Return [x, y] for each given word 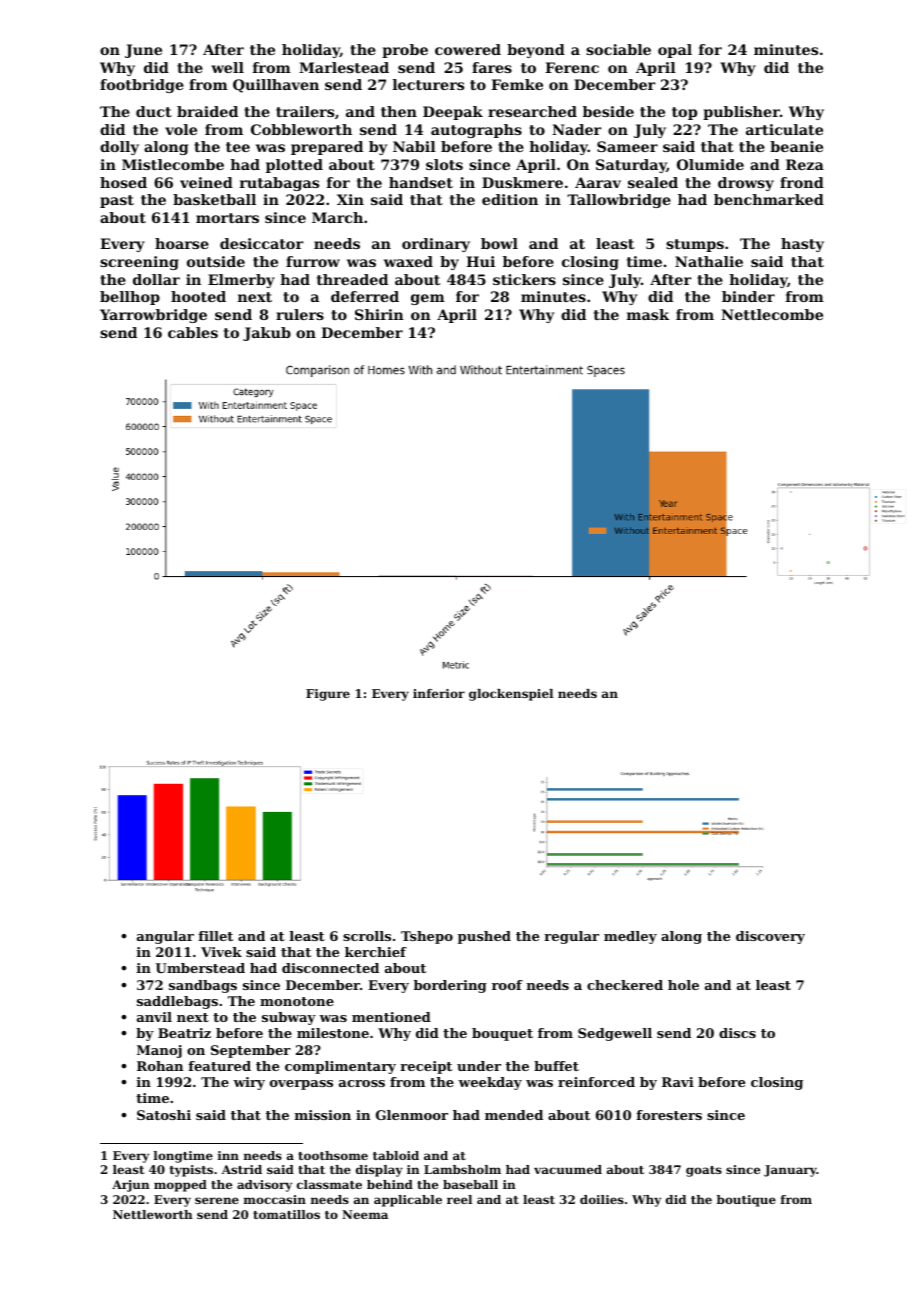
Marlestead [344, 67]
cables [193, 332]
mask [648, 314]
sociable [618, 49]
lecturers [428, 84]
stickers [524, 279]
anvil [154, 1017]
